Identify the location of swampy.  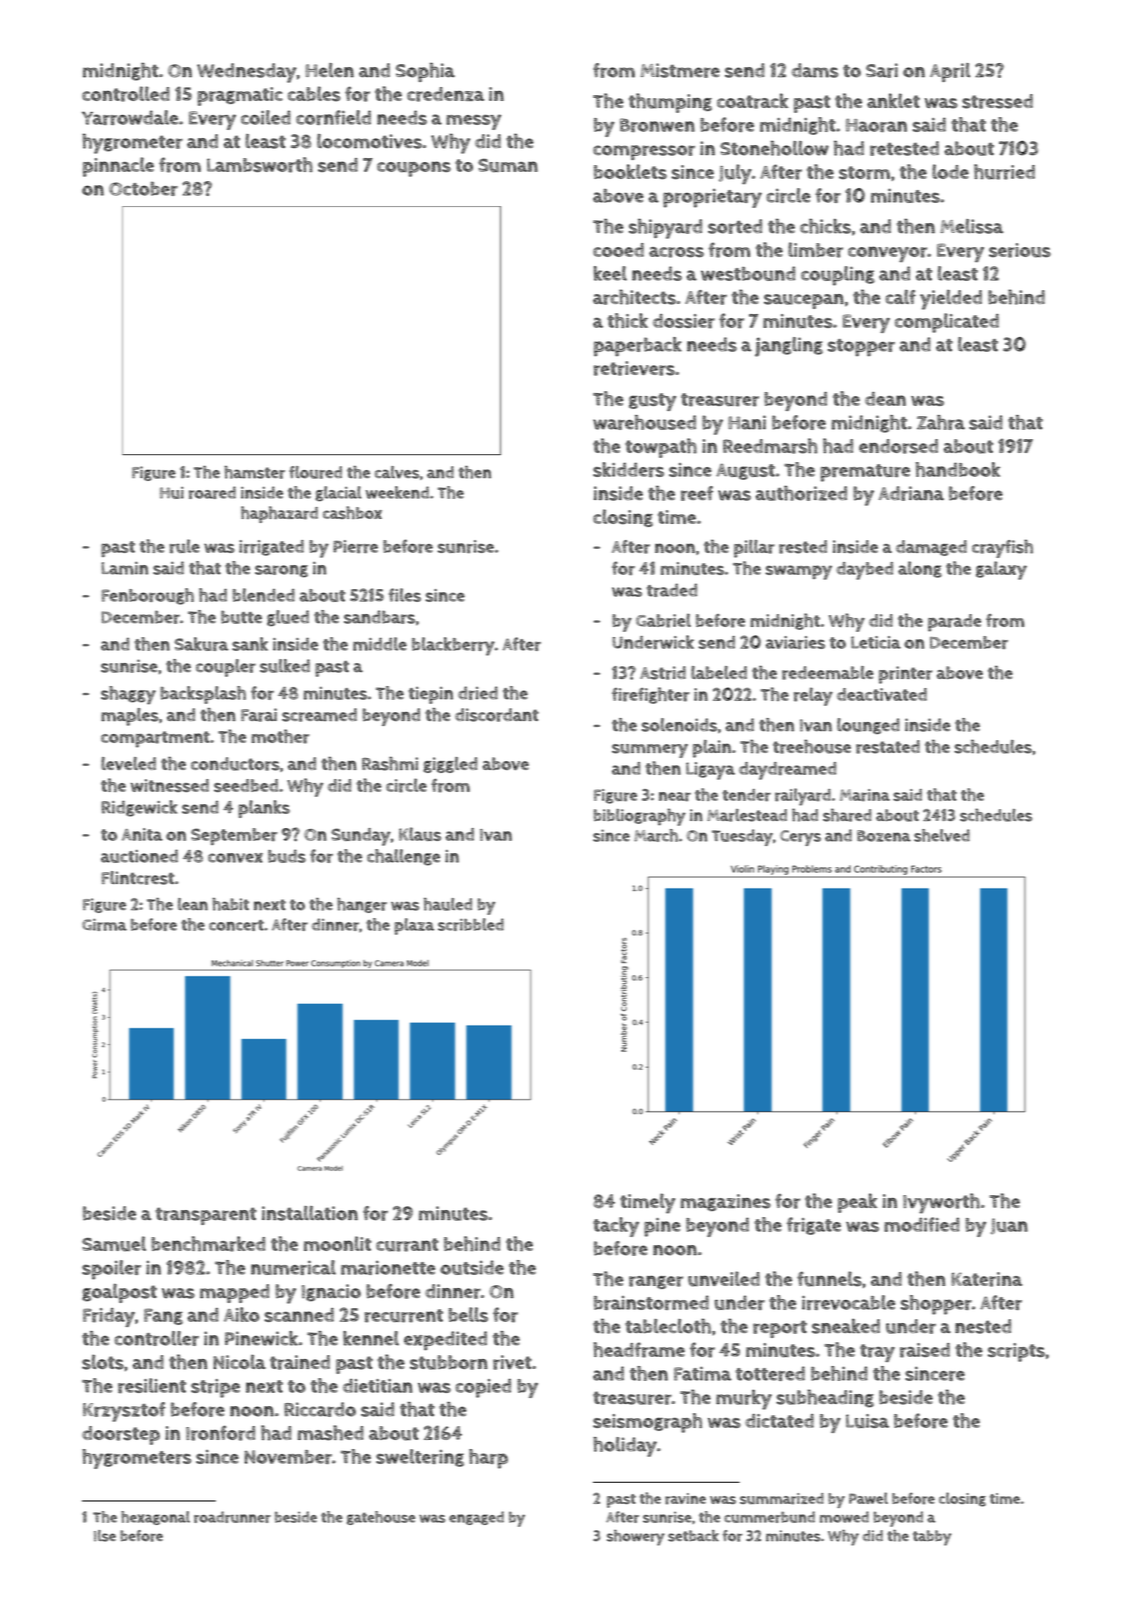
(799, 572).
